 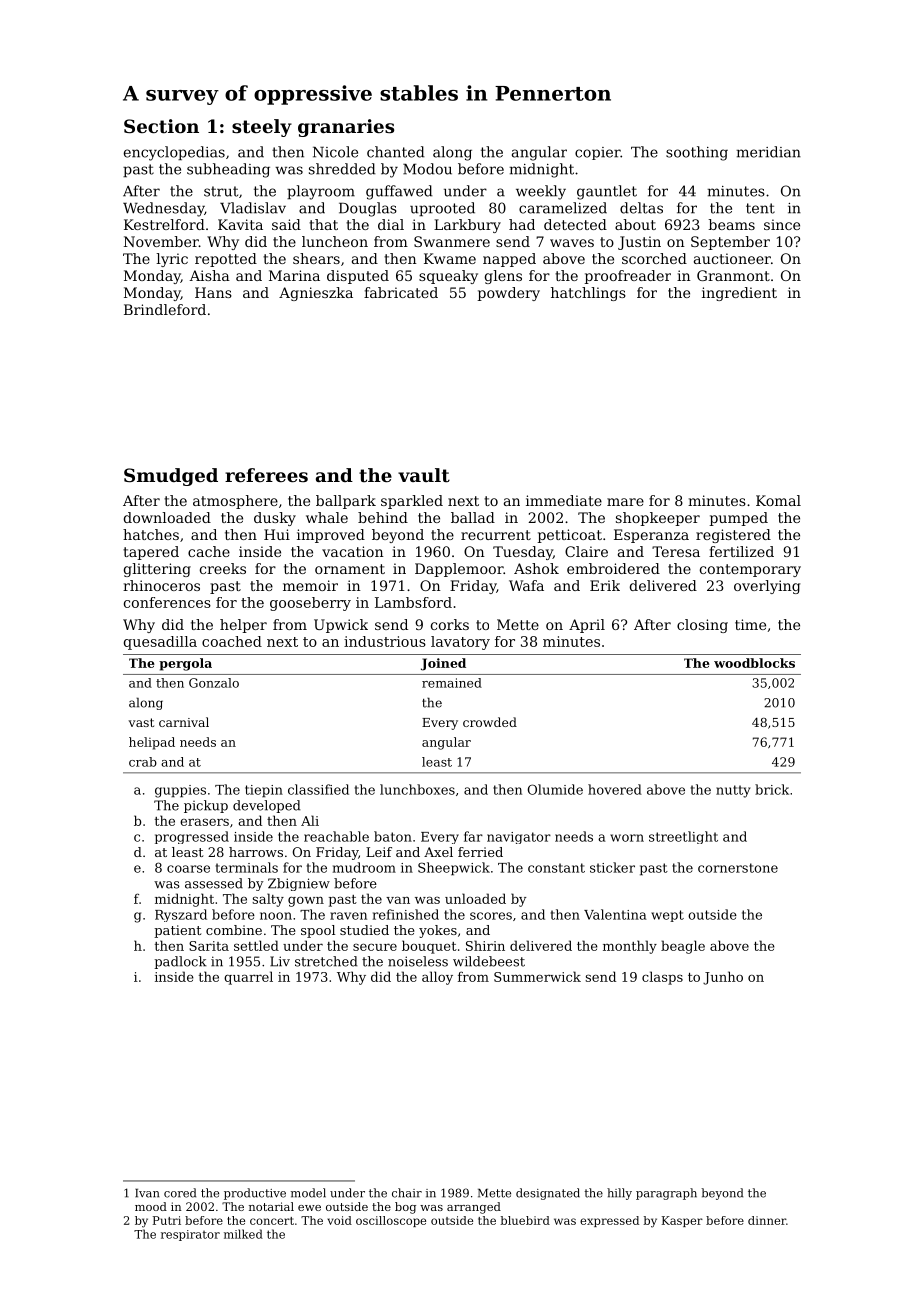 What do you see at coordinates (437, 978) in the screenshot?
I see `alloy` at bounding box center [437, 978].
